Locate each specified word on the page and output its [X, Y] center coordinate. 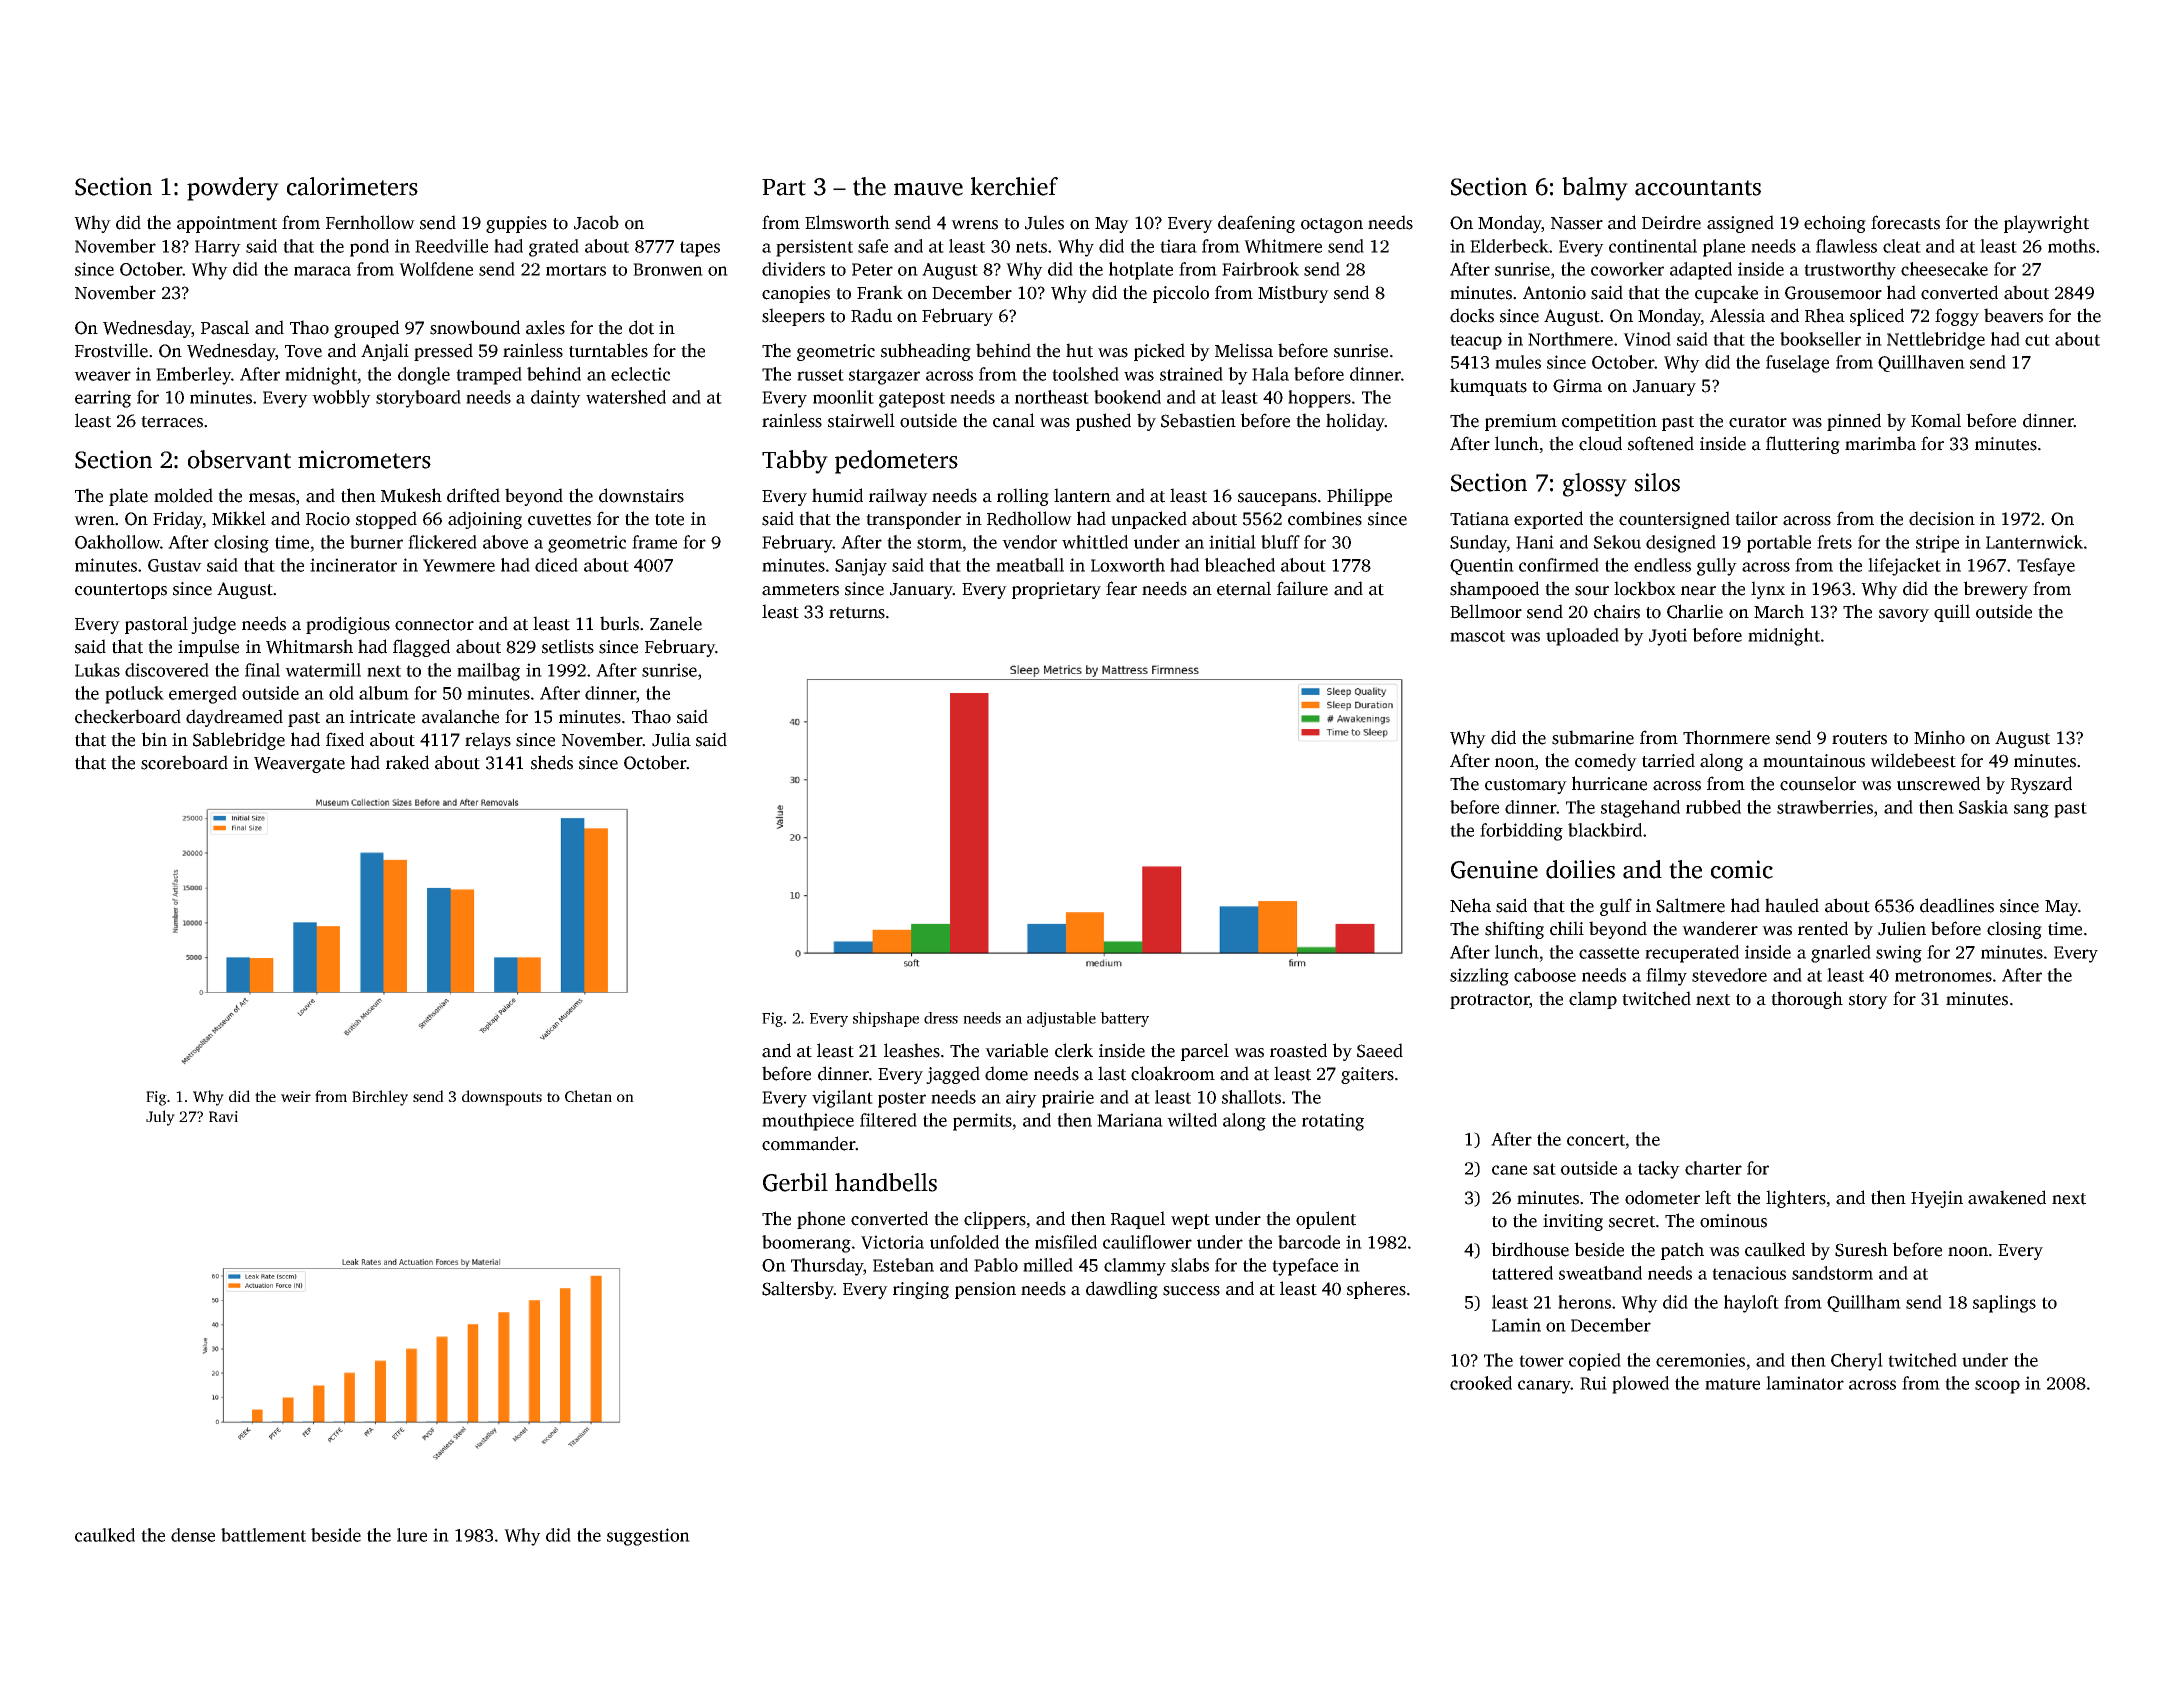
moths [2071, 246]
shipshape [886, 1019]
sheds [552, 762]
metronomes [1943, 976]
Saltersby [798, 1290]
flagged [421, 648]
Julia [671, 739]
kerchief [1014, 186]
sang [2031, 811]
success [1191, 1291]
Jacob [596, 222]
